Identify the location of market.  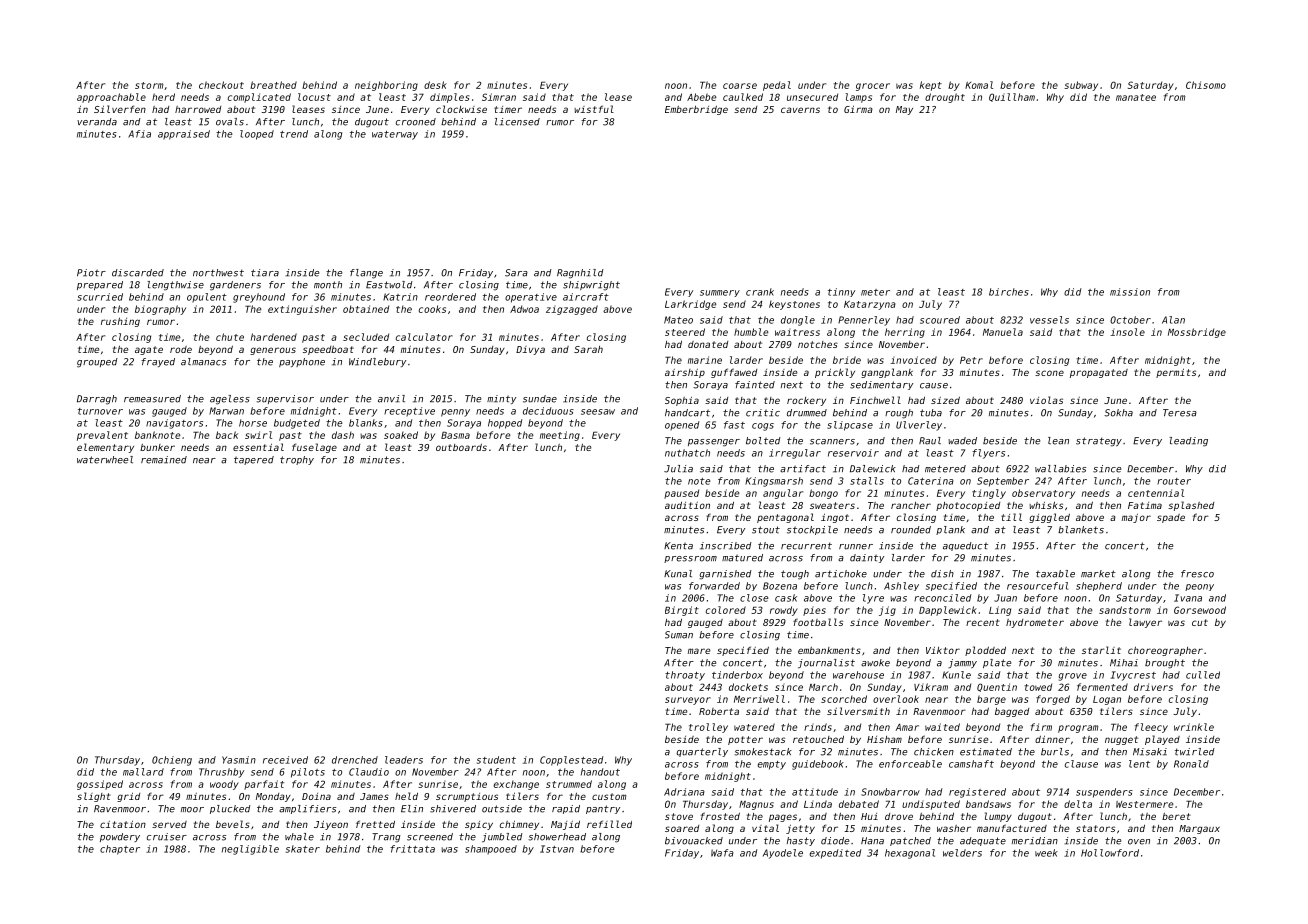
(1098, 574).
